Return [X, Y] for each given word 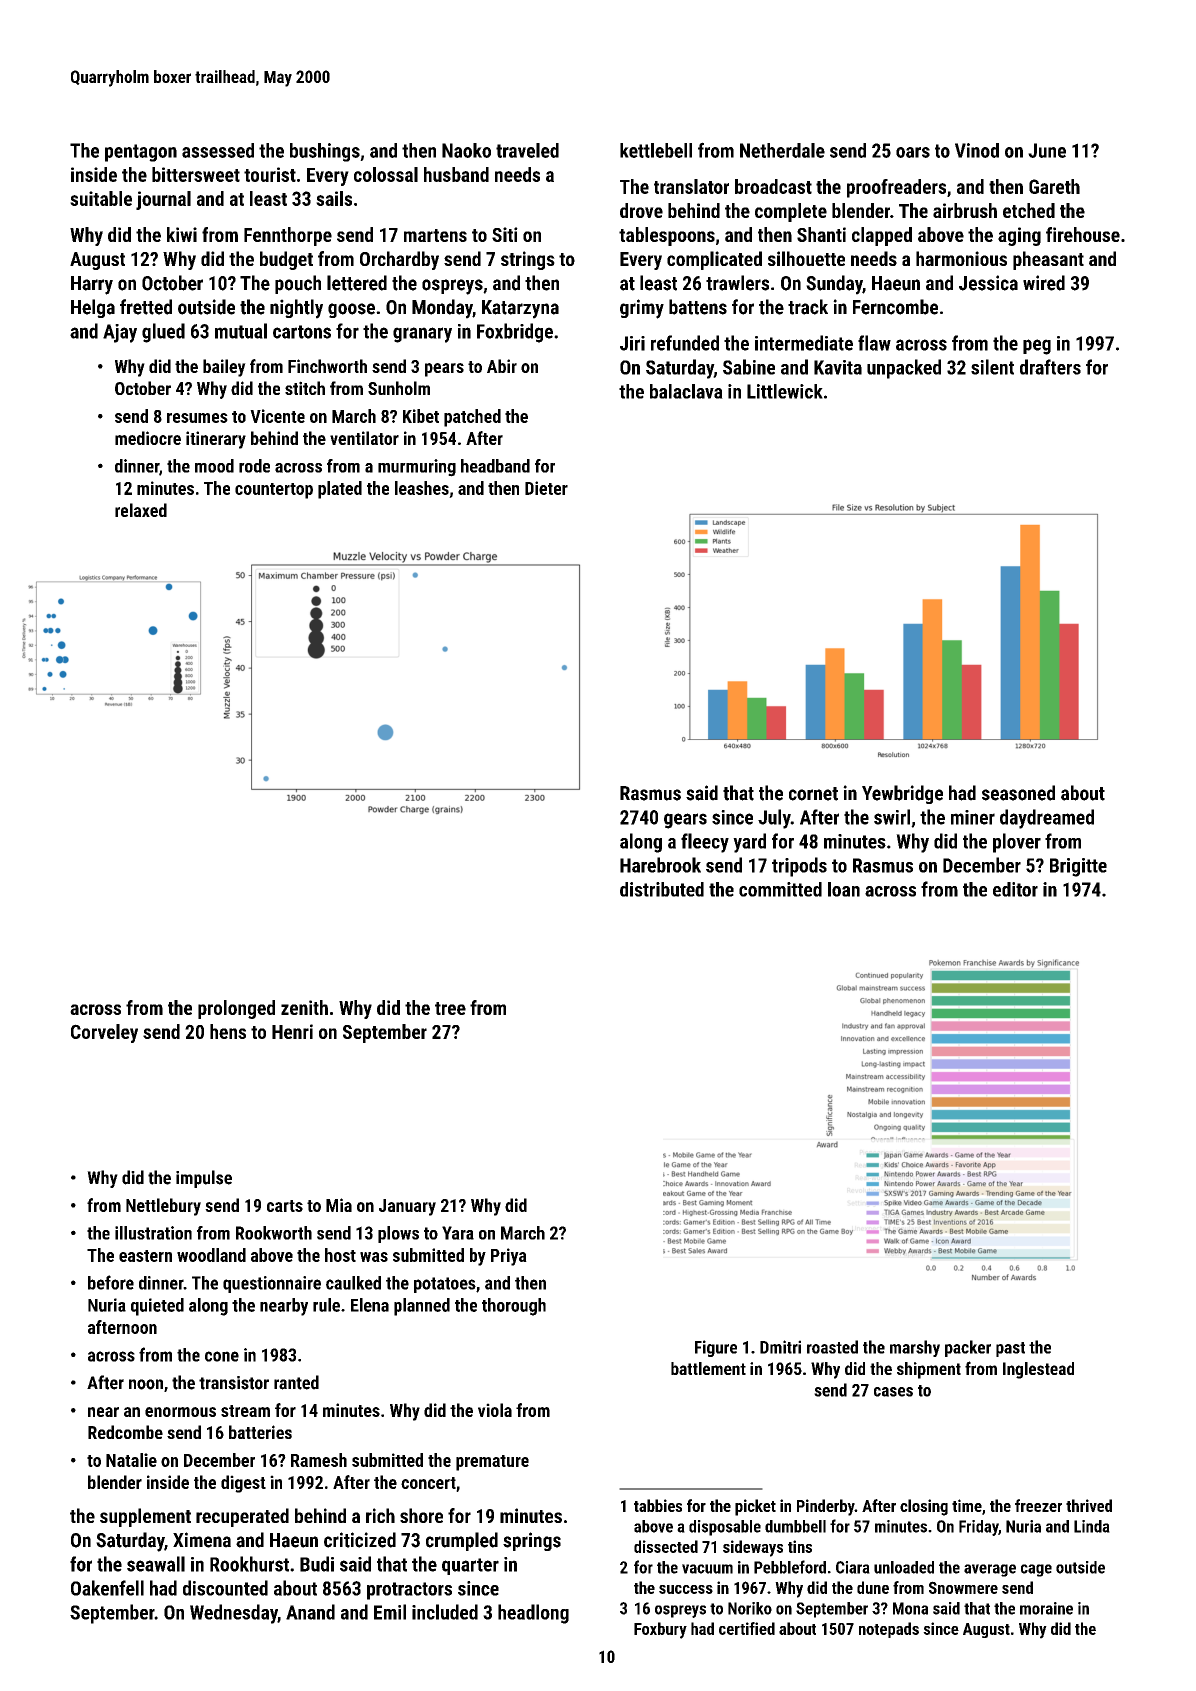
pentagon [141, 153]
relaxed [141, 510]
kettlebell [656, 150]
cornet [813, 794]
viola [495, 1410]
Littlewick [785, 391]
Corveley [104, 1033]
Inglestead [1038, 1370]
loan [844, 889]
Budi [317, 1564]
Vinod [977, 150]
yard [749, 843]
